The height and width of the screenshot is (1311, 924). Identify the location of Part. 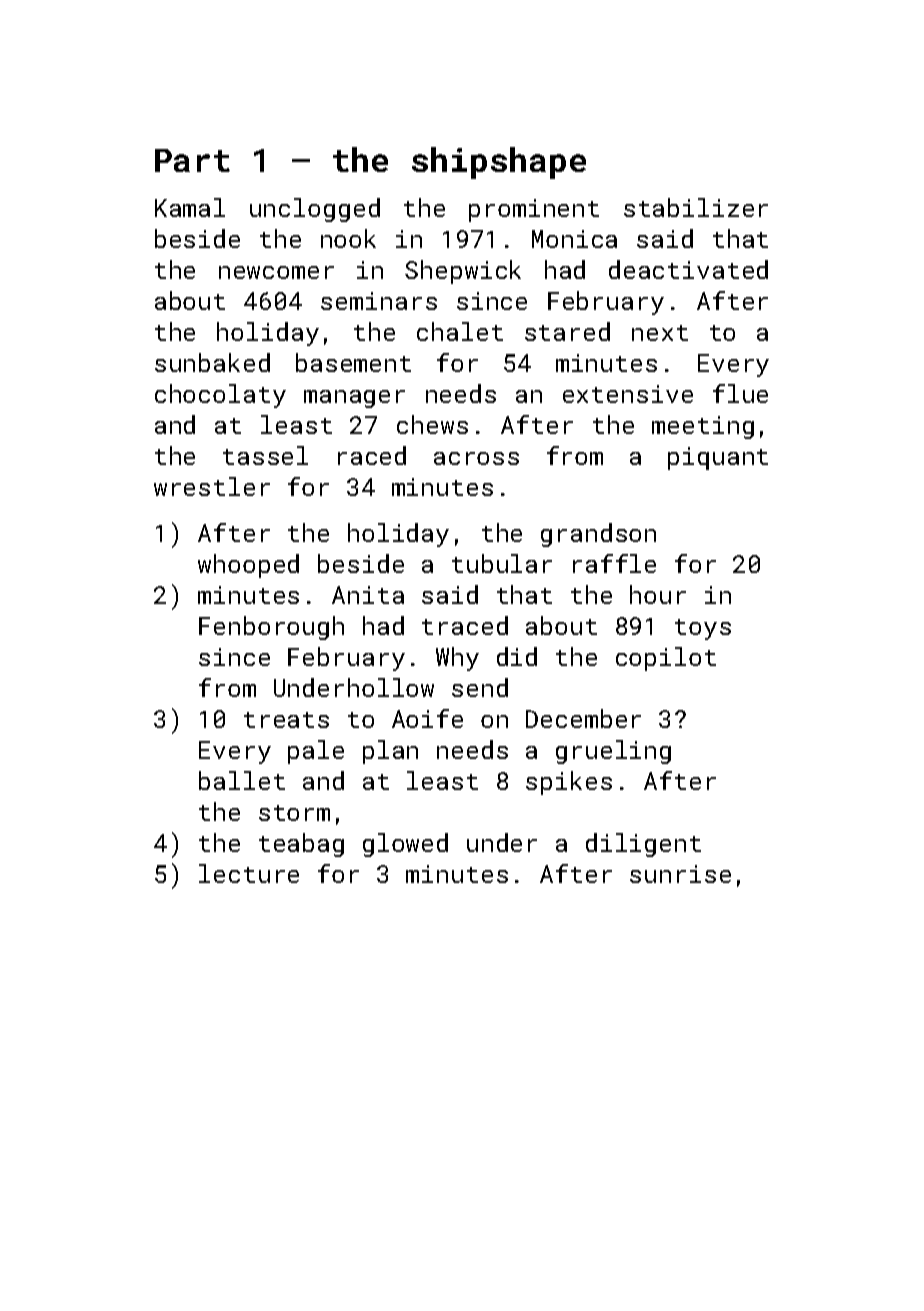
(192, 160).
